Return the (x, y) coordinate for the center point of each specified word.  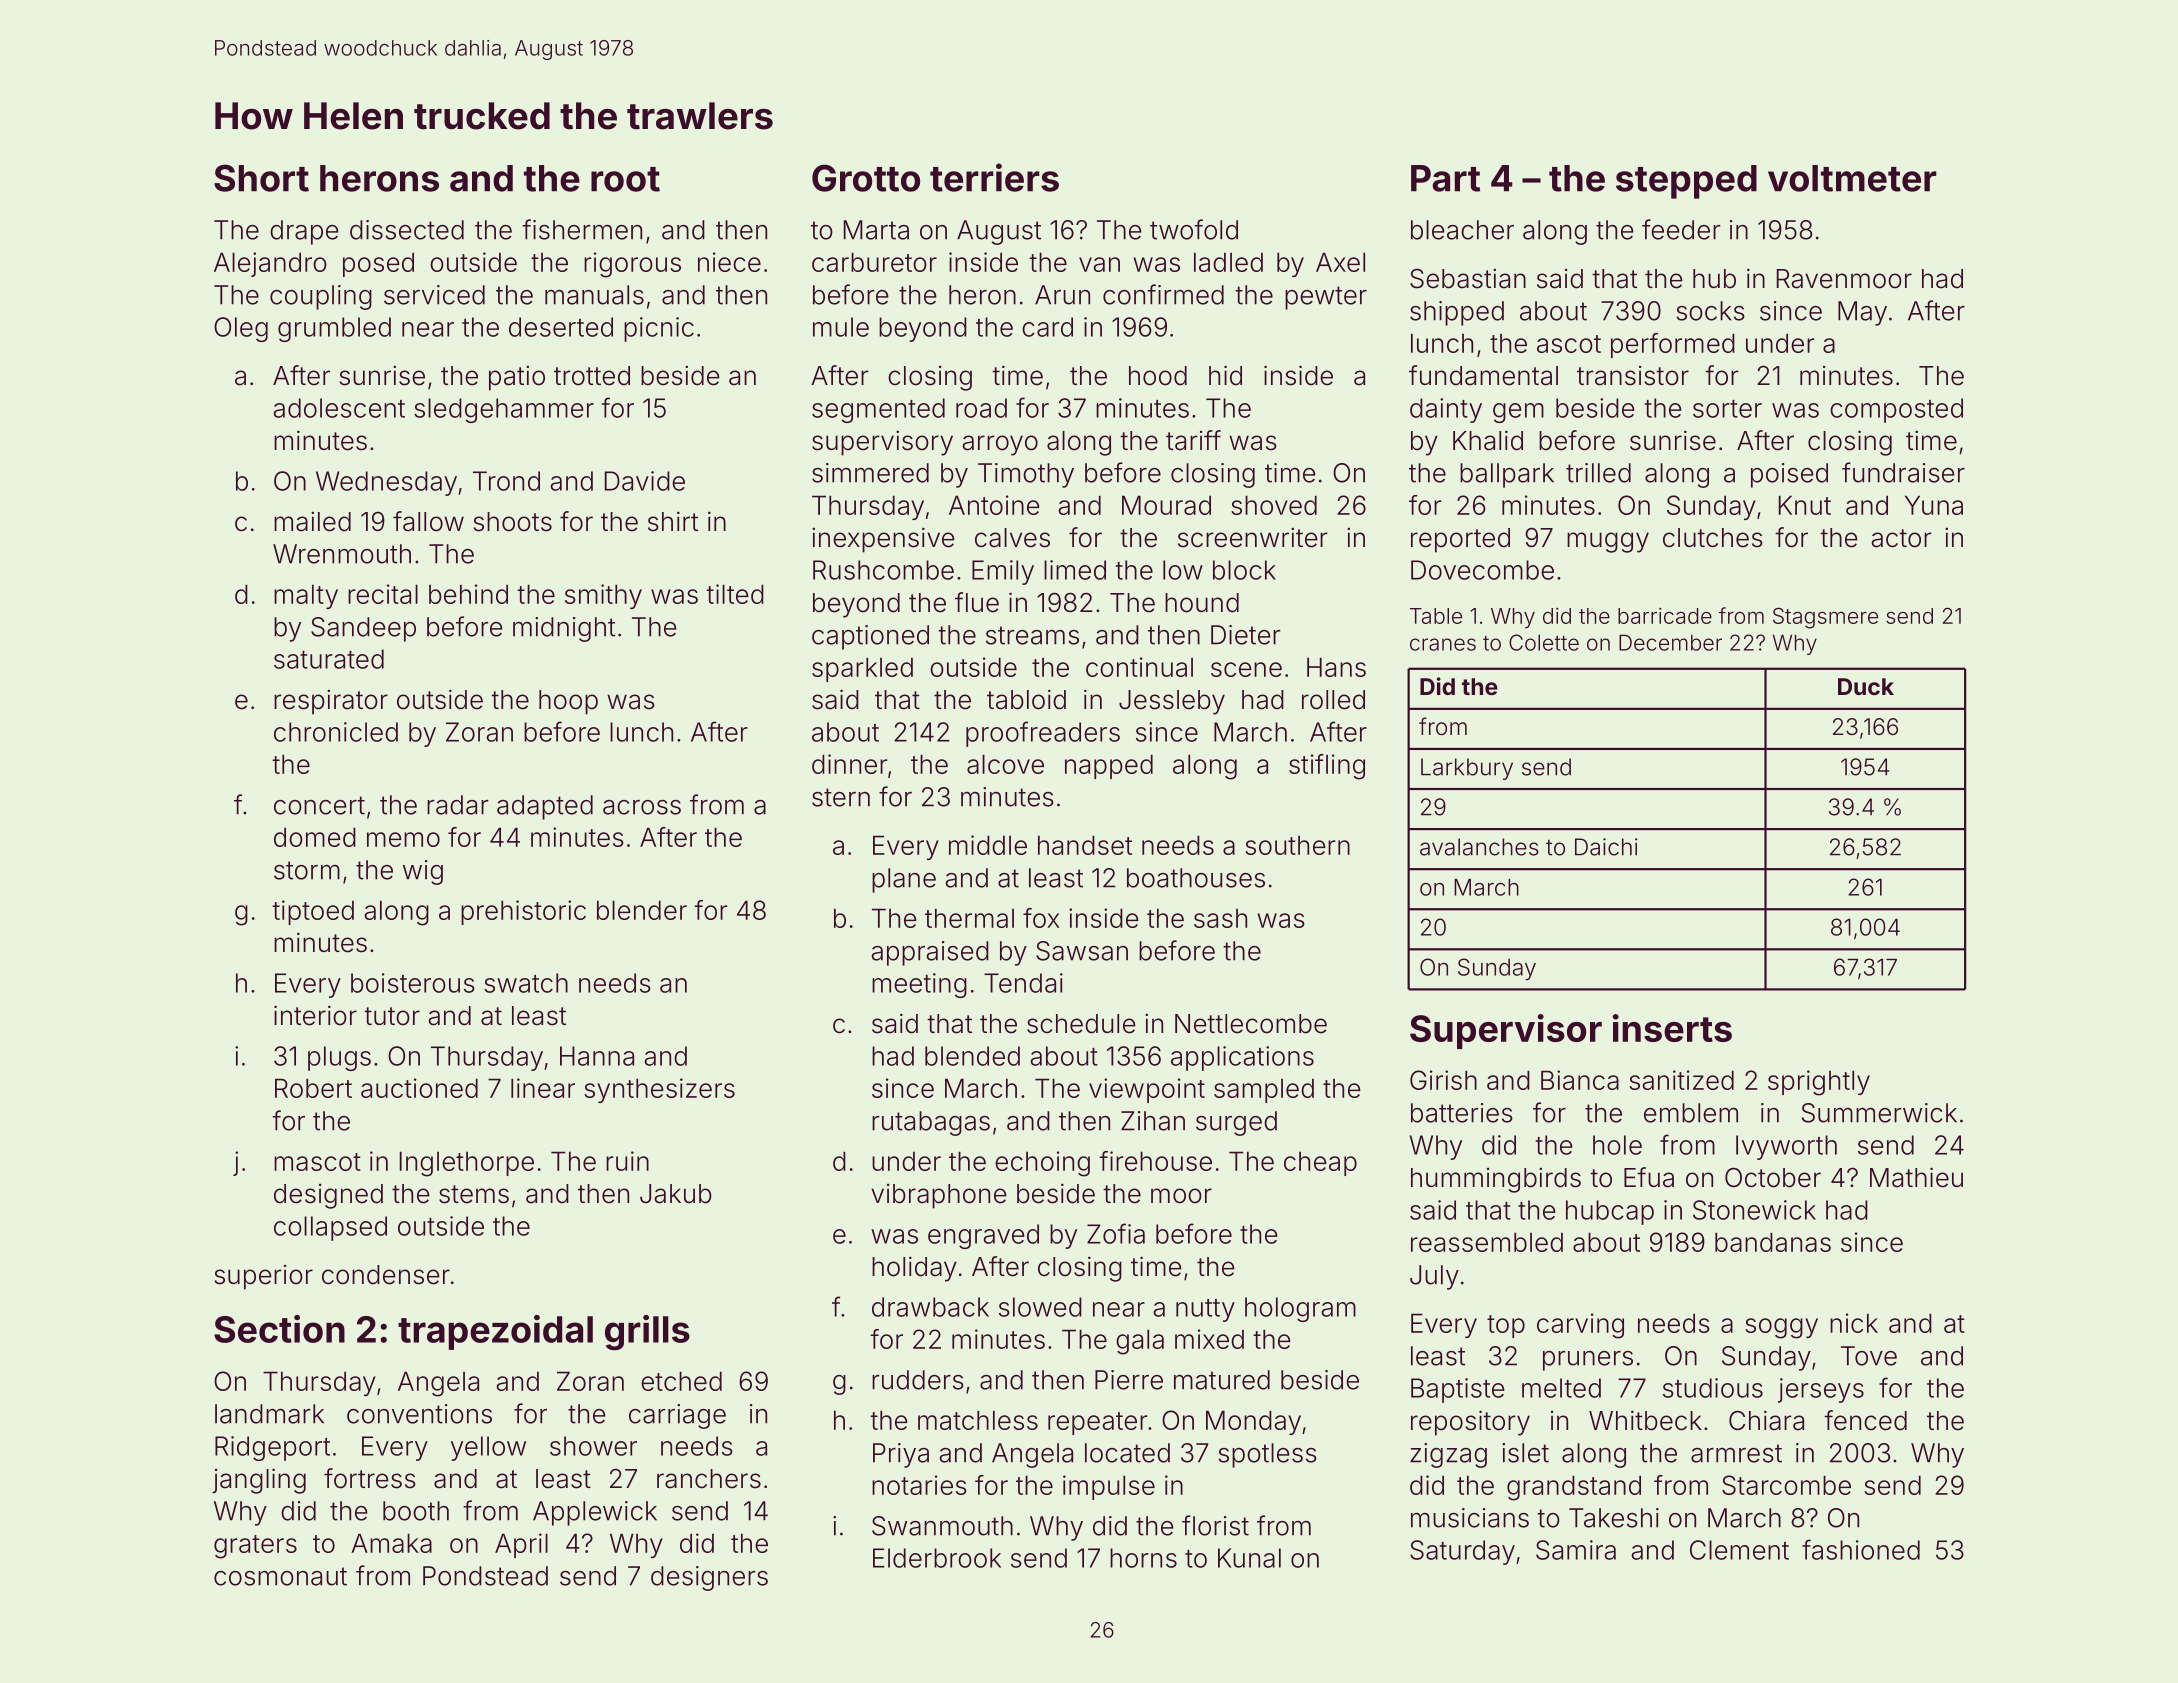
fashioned (1861, 1549)
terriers (994, 177)
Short (261, 178)
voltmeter (1852, 178)
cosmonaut (280, 1576)
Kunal (1249, 1558)
